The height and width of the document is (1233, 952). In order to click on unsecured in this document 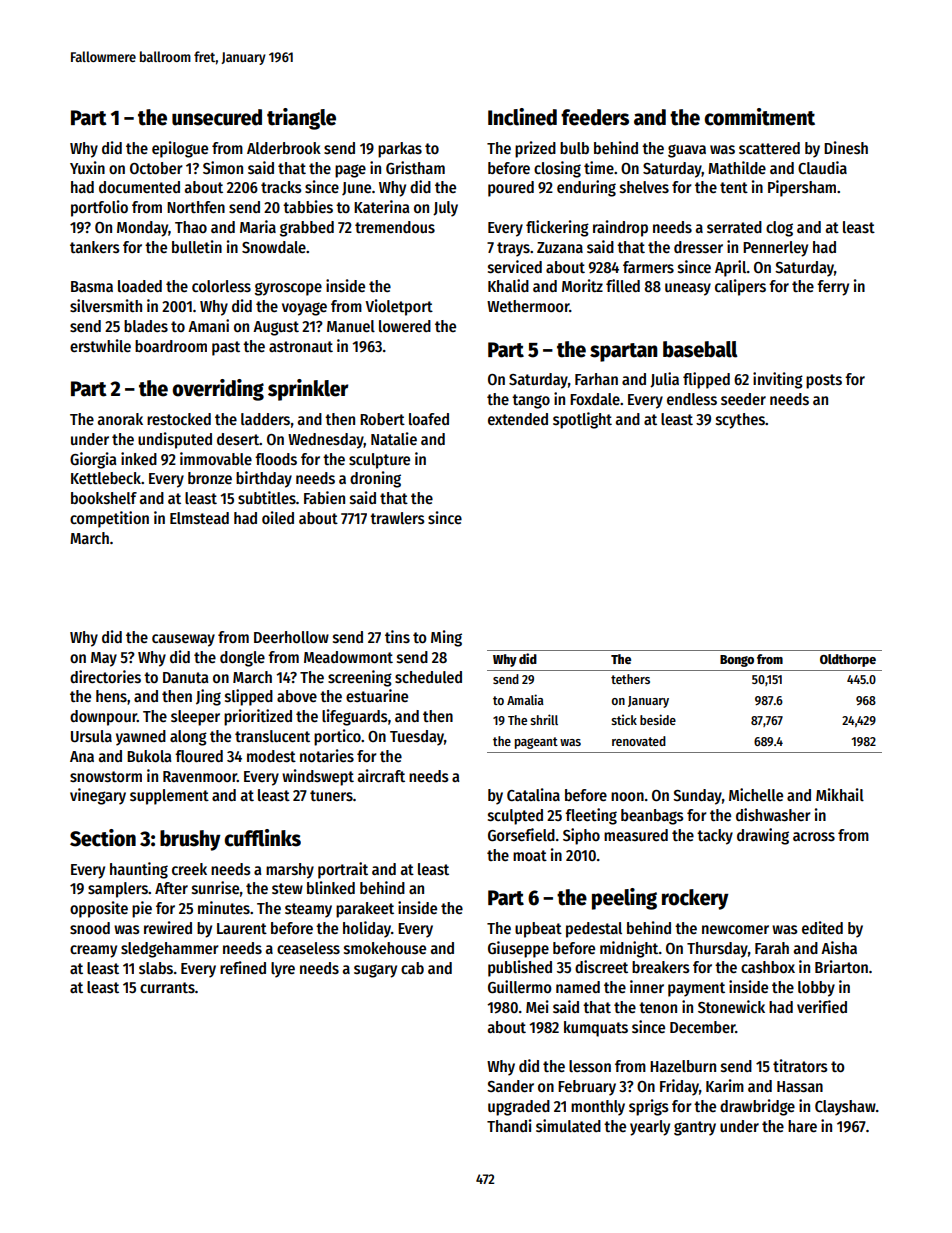, I will do `click(217, 117)`.
